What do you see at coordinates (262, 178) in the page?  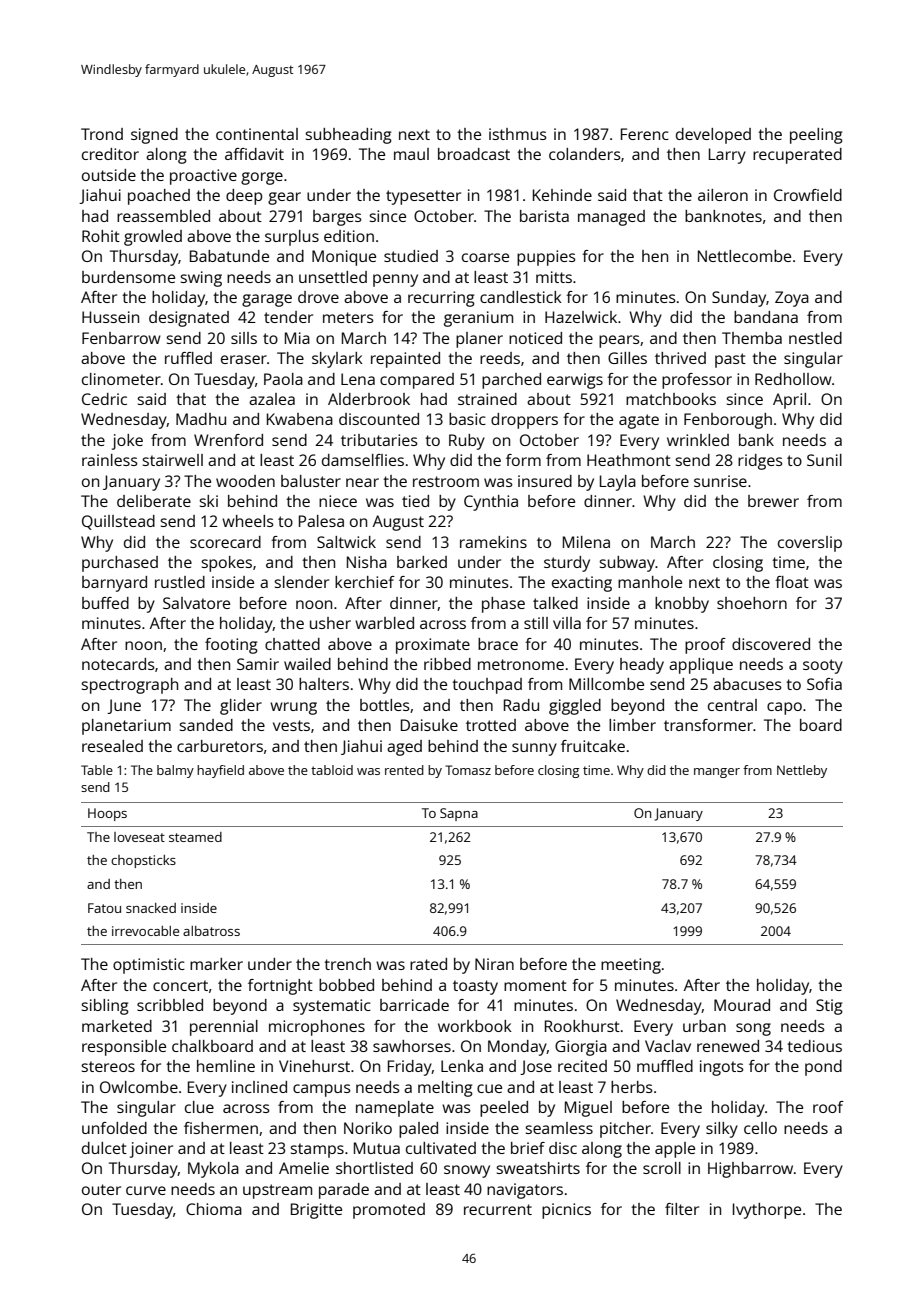 I see `gorge` at bounding box center [262, 178].
